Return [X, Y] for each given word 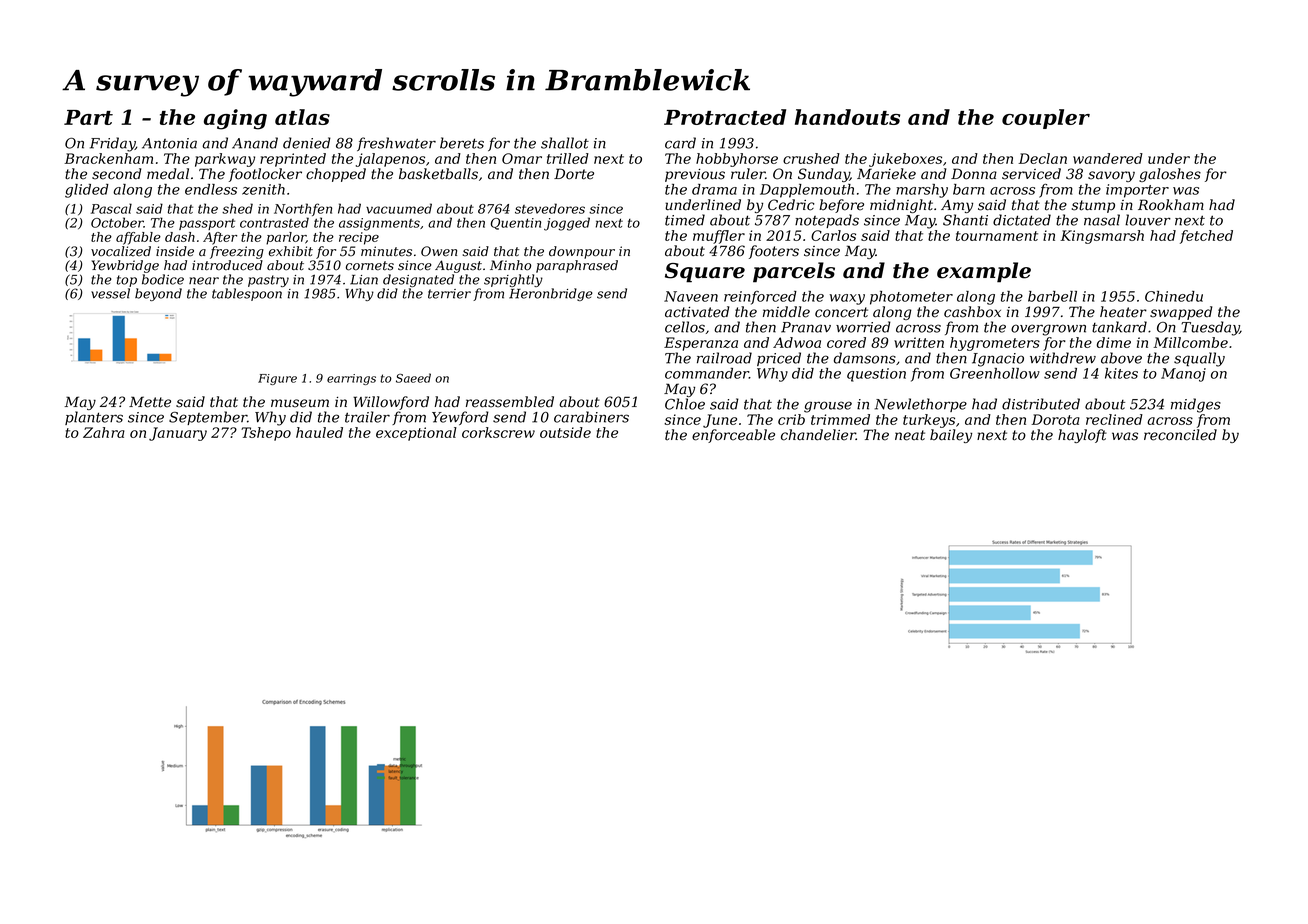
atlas [302, 117]
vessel [110, 293]
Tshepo [266, 434]
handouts [847, 117]
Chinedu [1174, 296]
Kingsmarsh [1102, 237]
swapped [1181, 313]
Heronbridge [551, 294]
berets [462, 143]
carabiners [591, 417]
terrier [449, 294]
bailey [951, 436]
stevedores [550, 208]
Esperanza [701, 344]
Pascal [111, 208]
